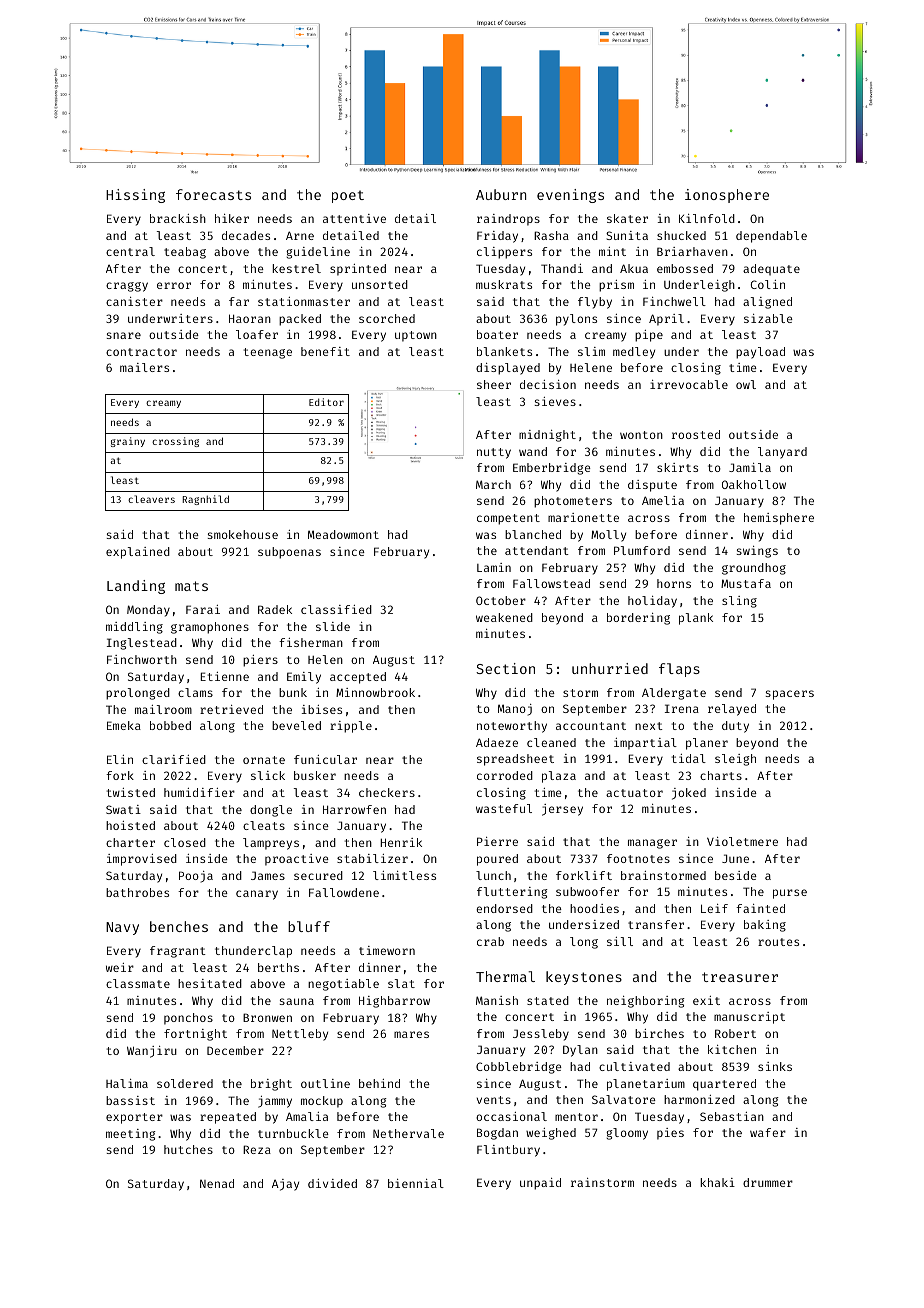  Describe the element at coordinates (494, 453) in the page. I see `nutty` at that location.
